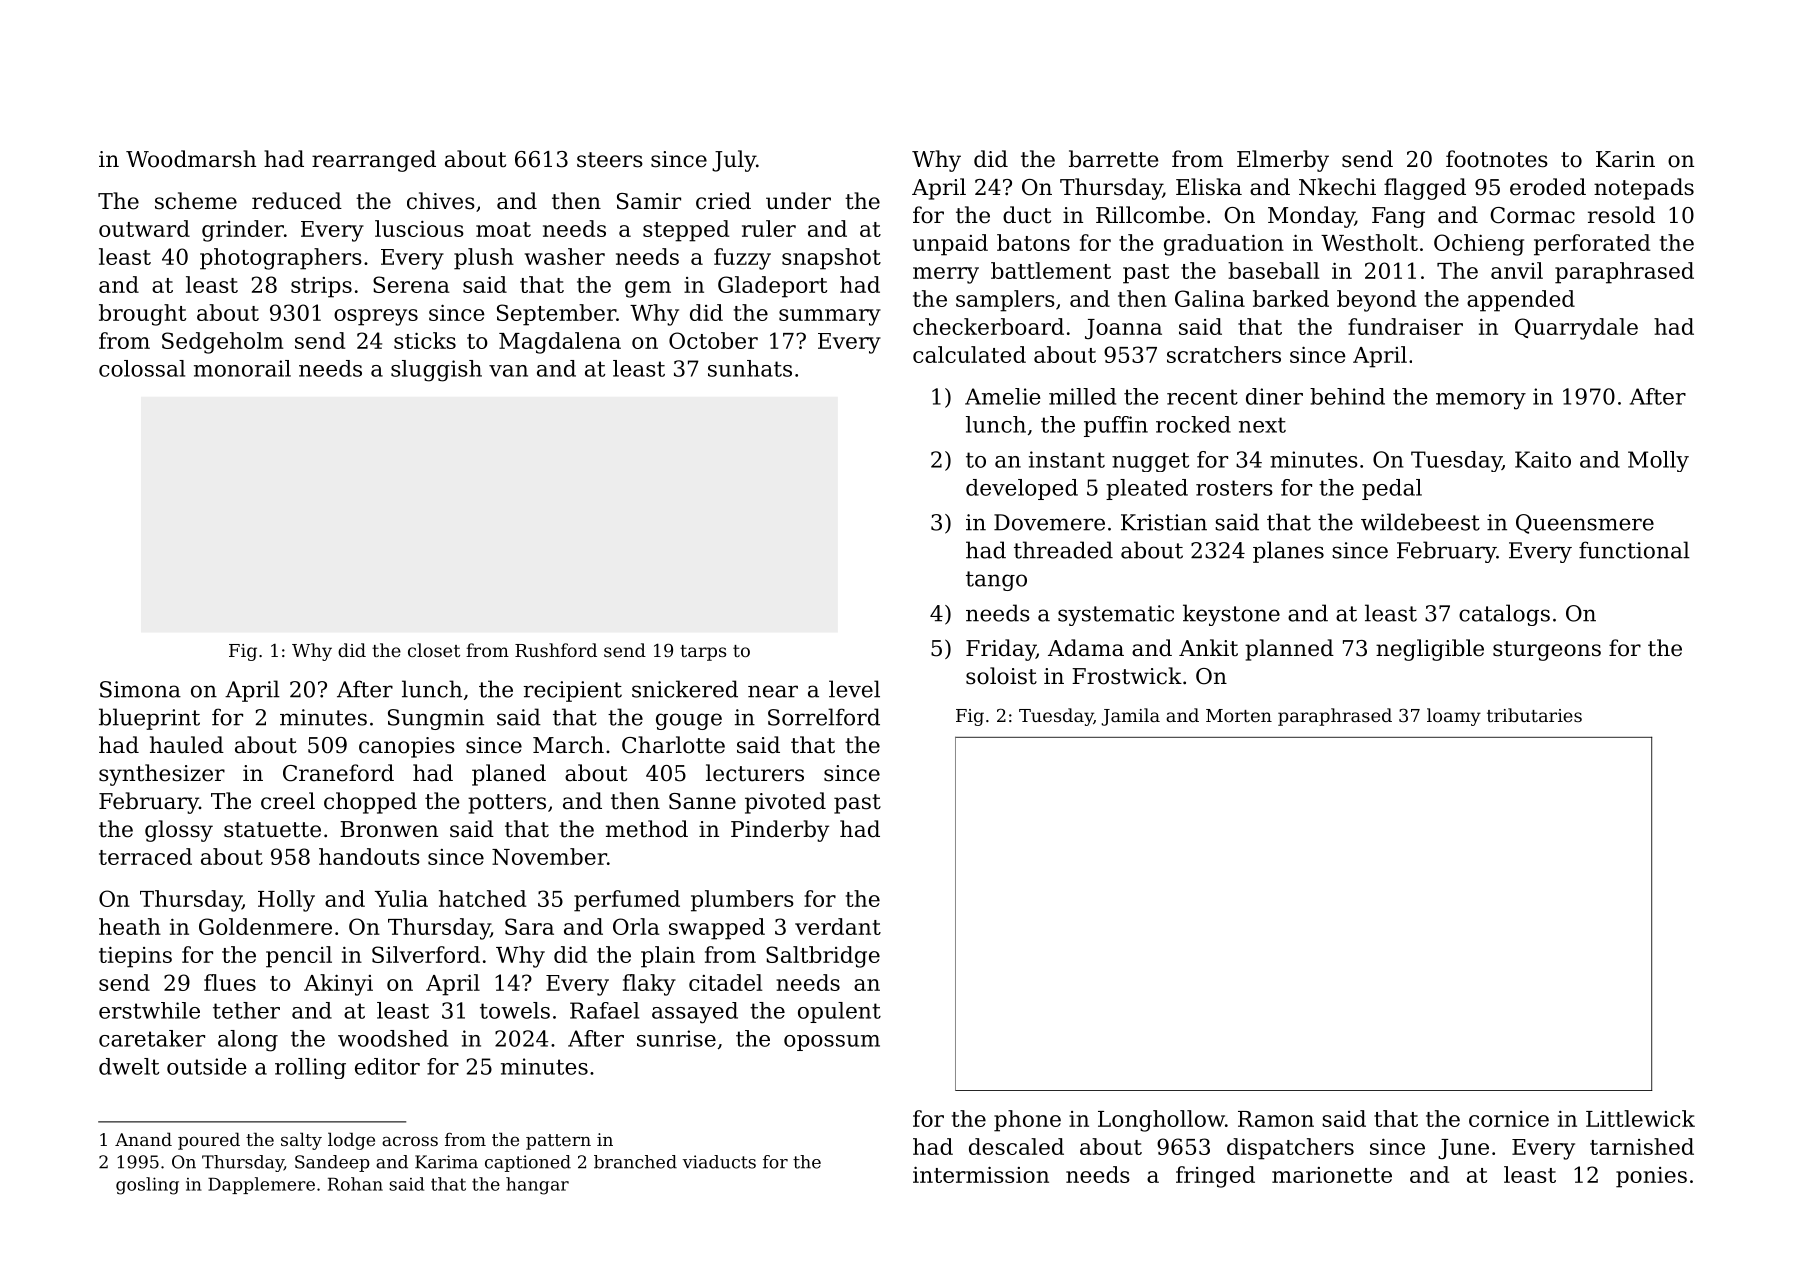 This screenshot has height=1268, width=1793. What do you see at coordinates (1425, 189) in the screenshot?
I see `flagged` at bounding box center [1425, 189].
